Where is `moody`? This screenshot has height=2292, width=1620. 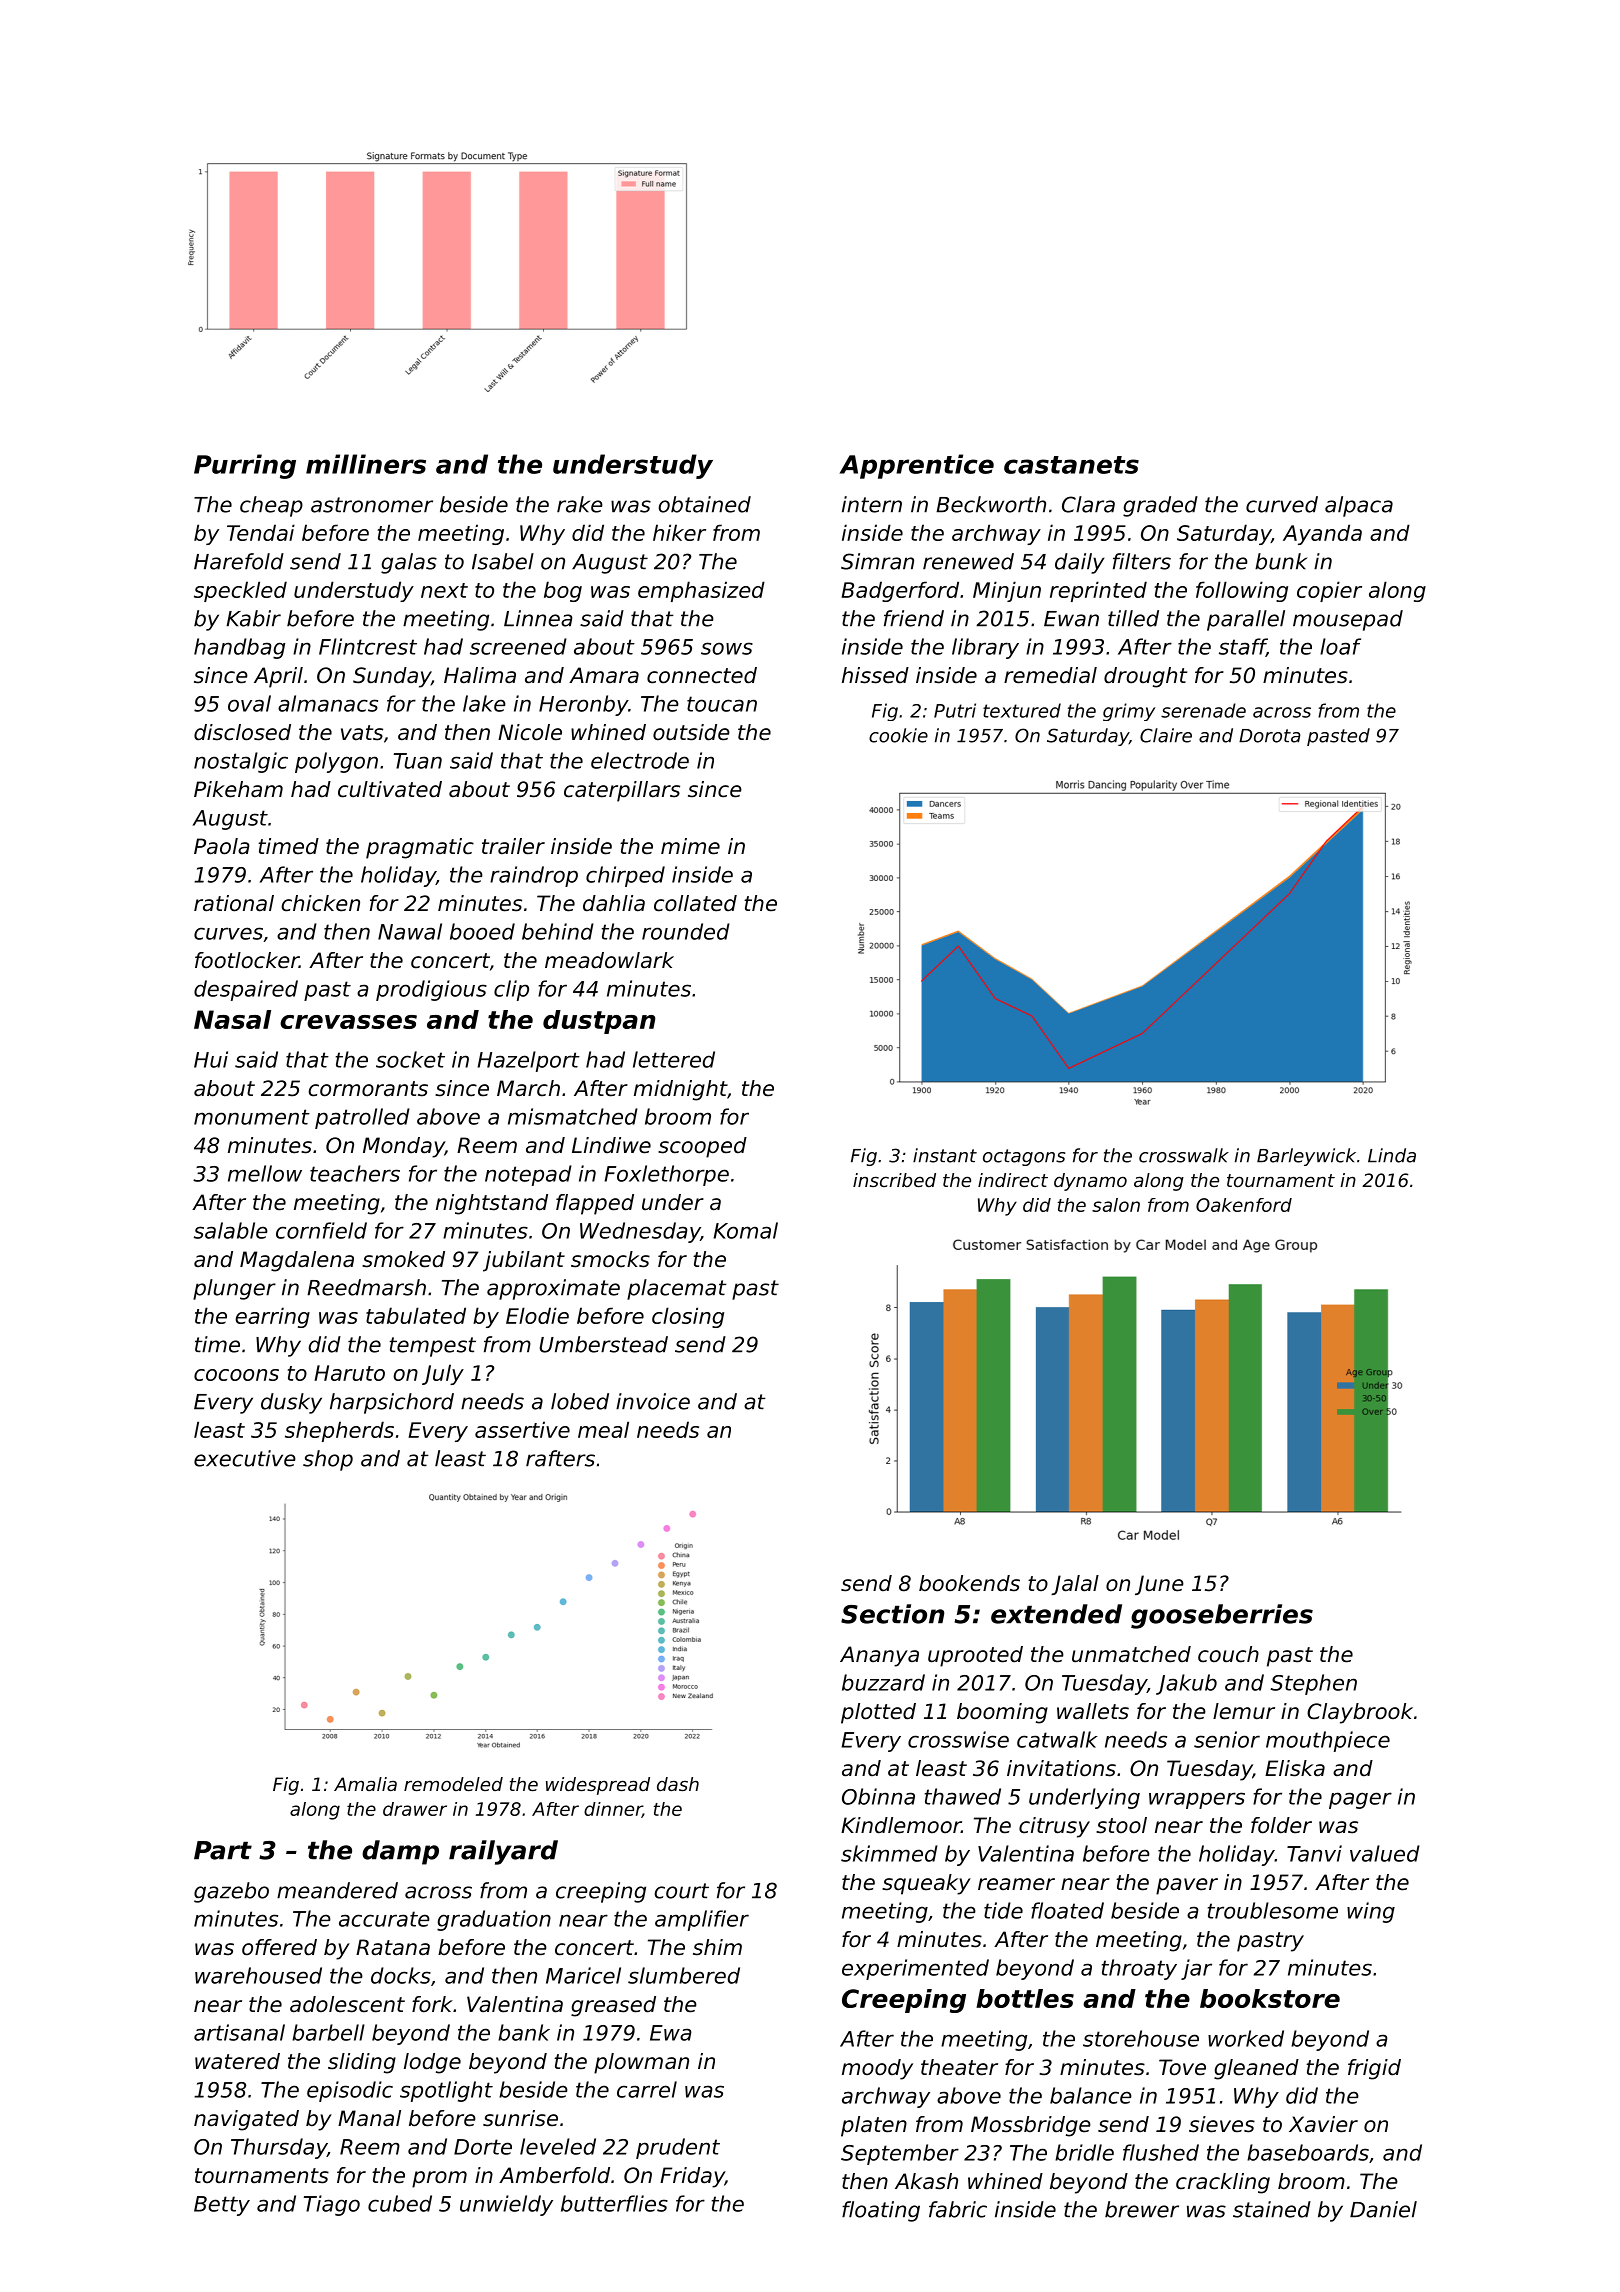 moody is located at coordinates (877, 2069).
